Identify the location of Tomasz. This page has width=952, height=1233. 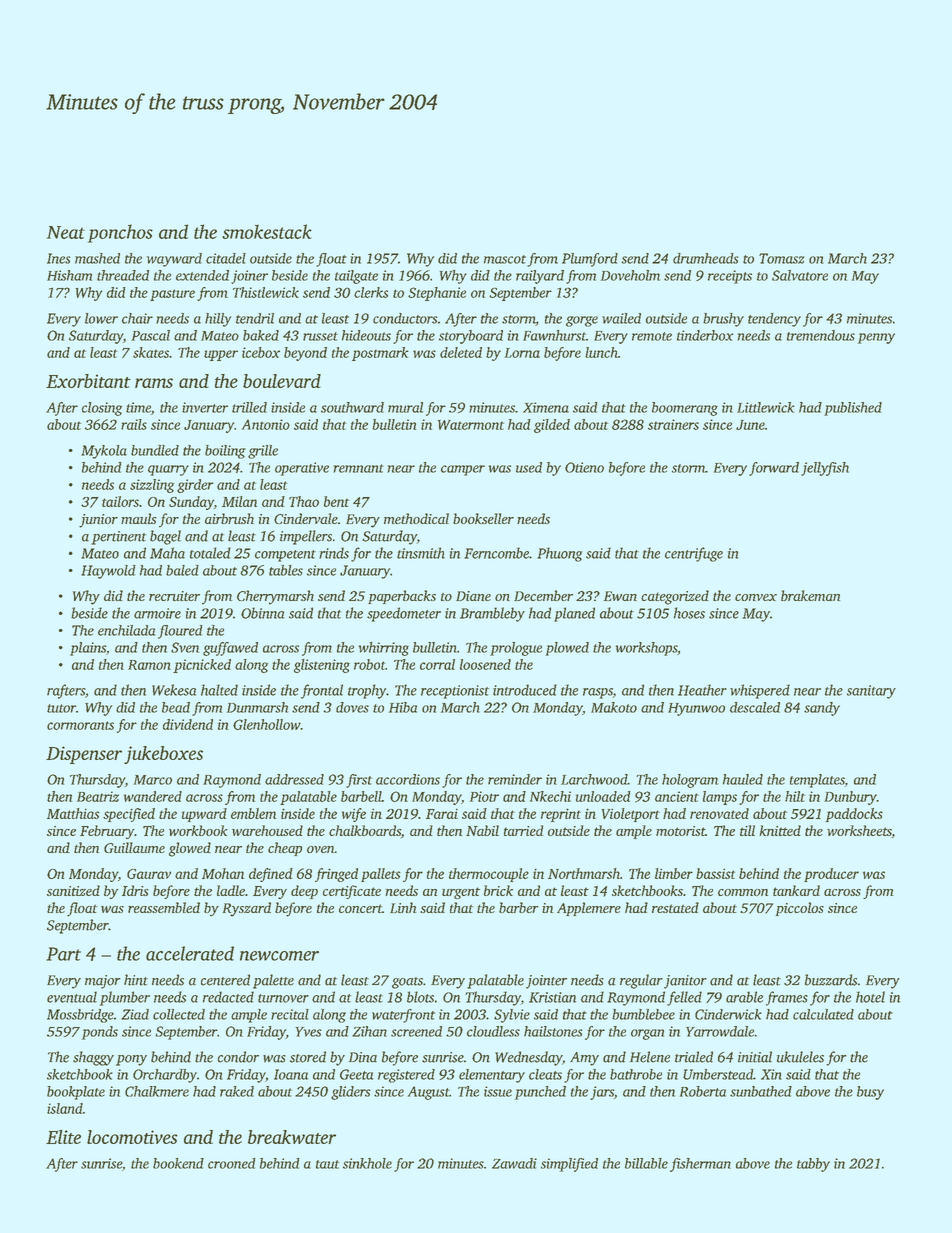
(782, 258).
